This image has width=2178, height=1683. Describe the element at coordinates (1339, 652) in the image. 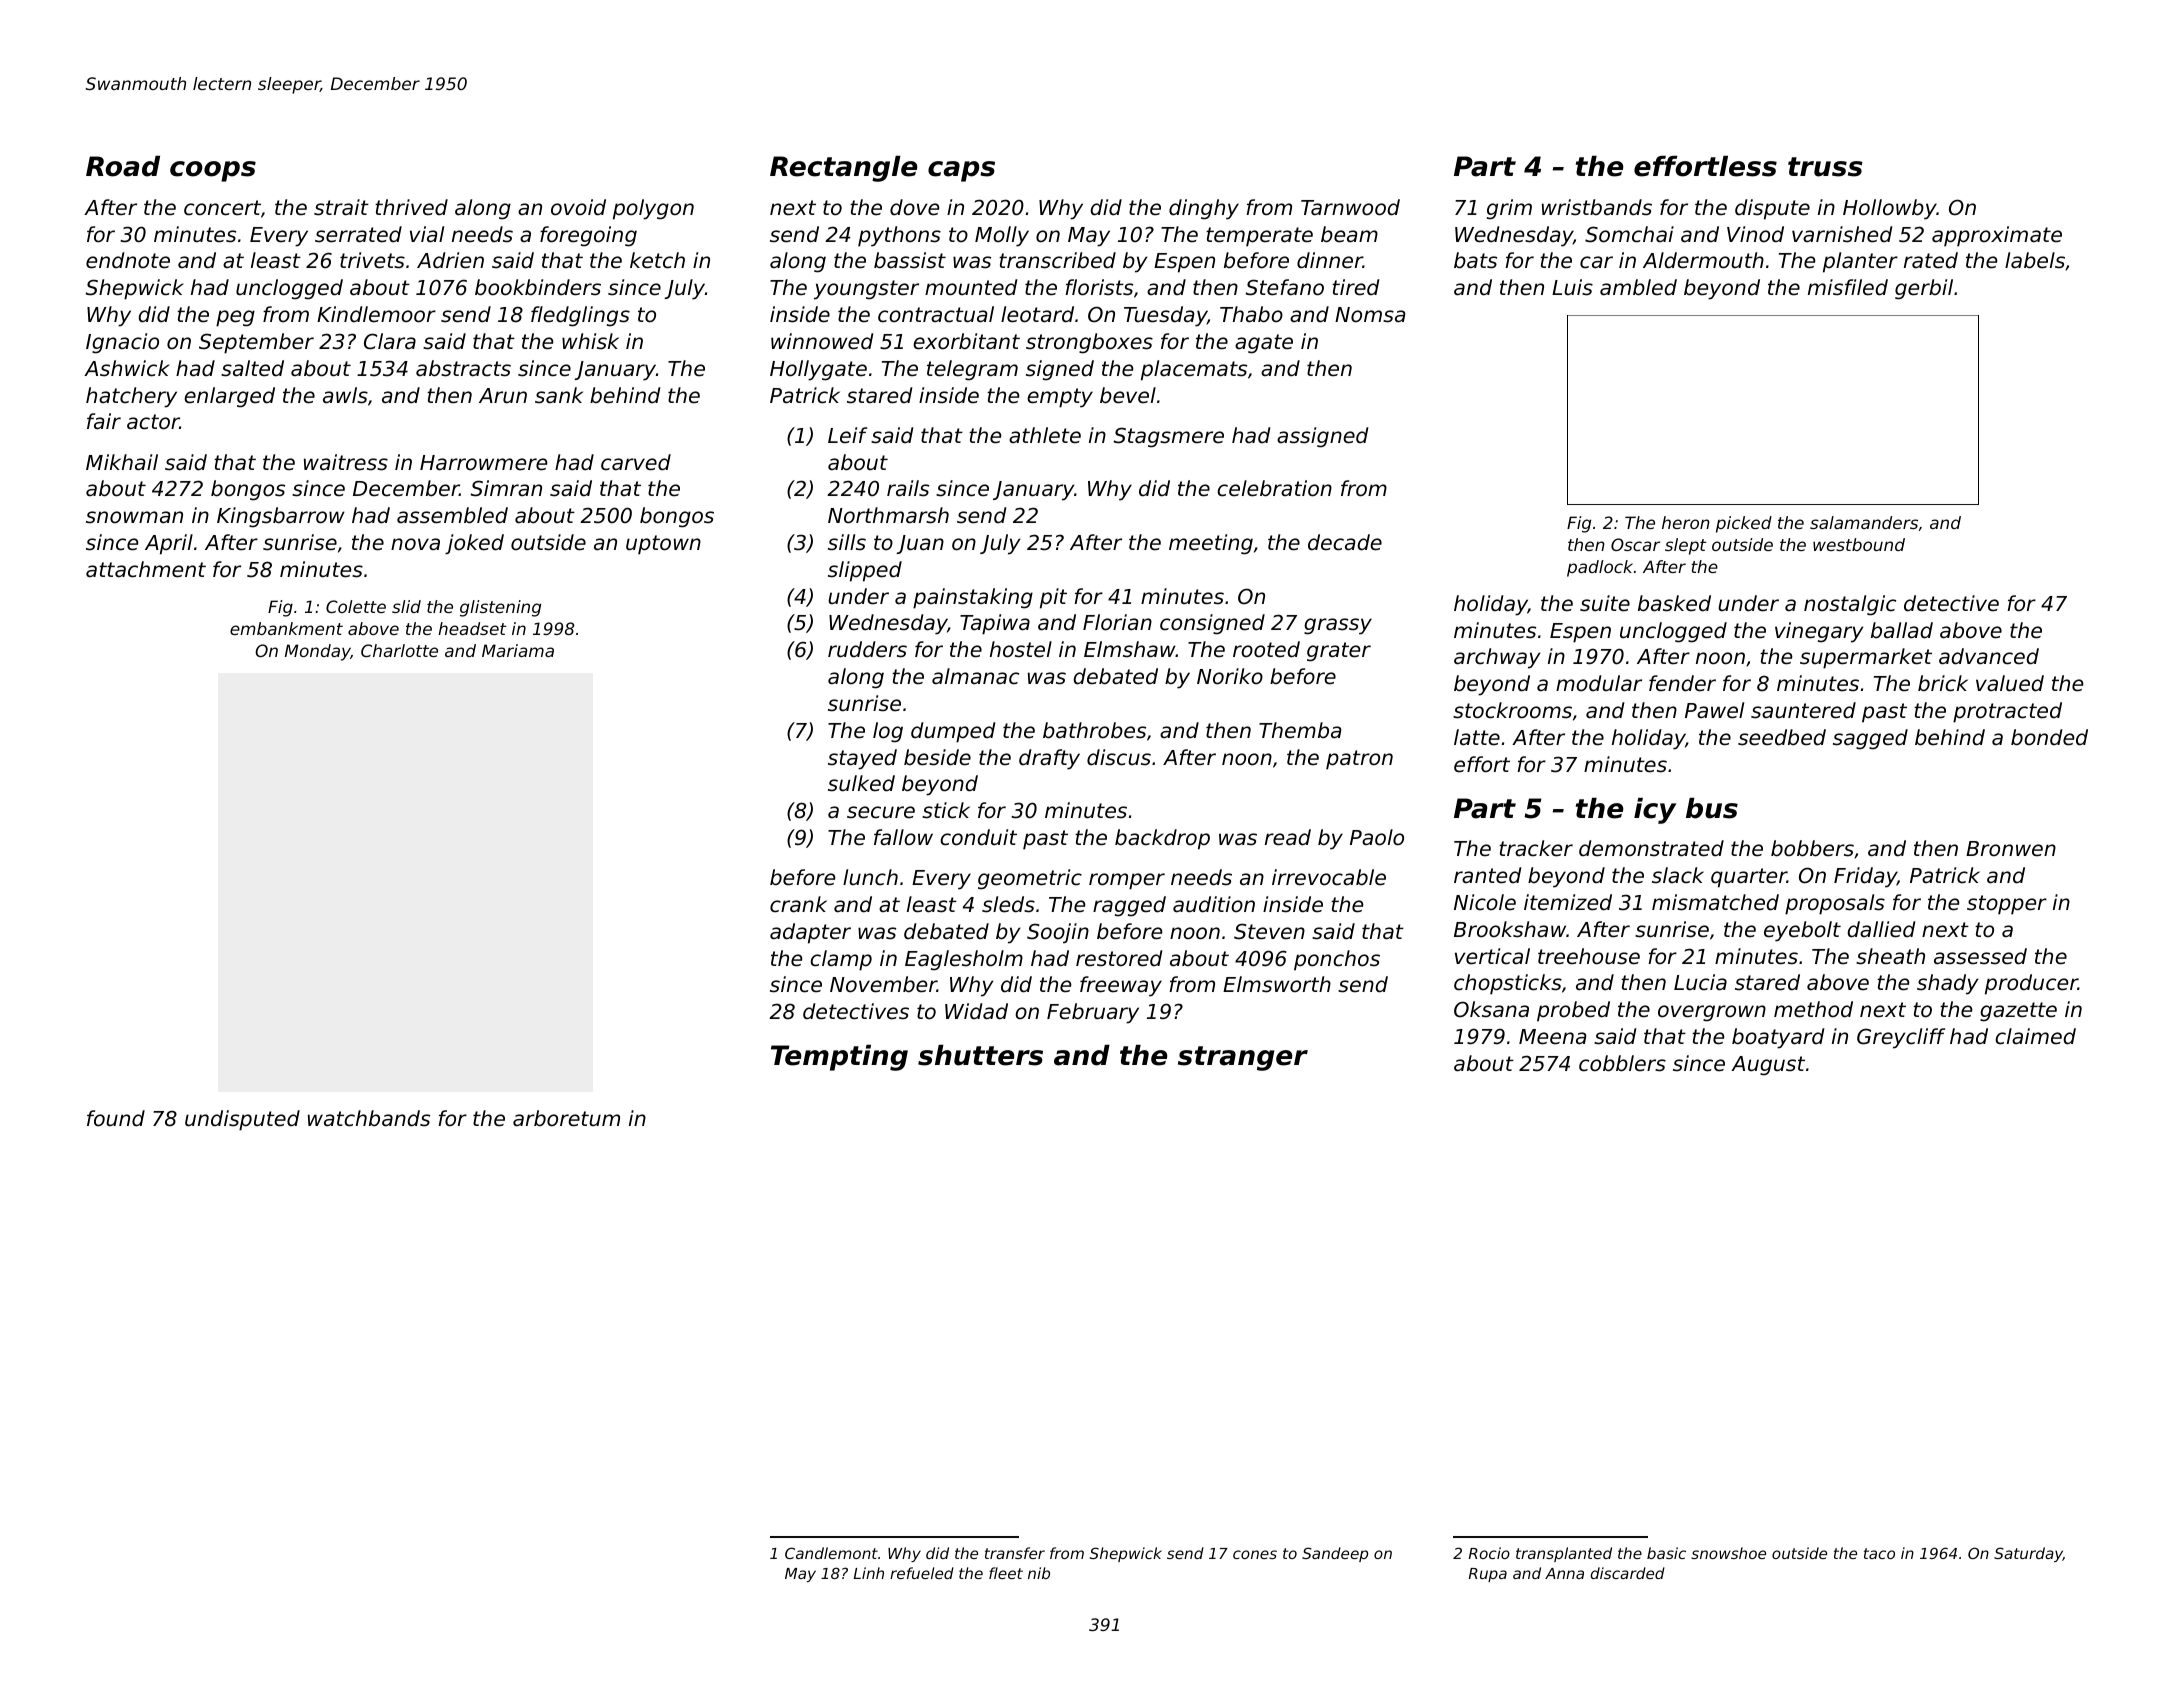

I see `grater` at that location.
